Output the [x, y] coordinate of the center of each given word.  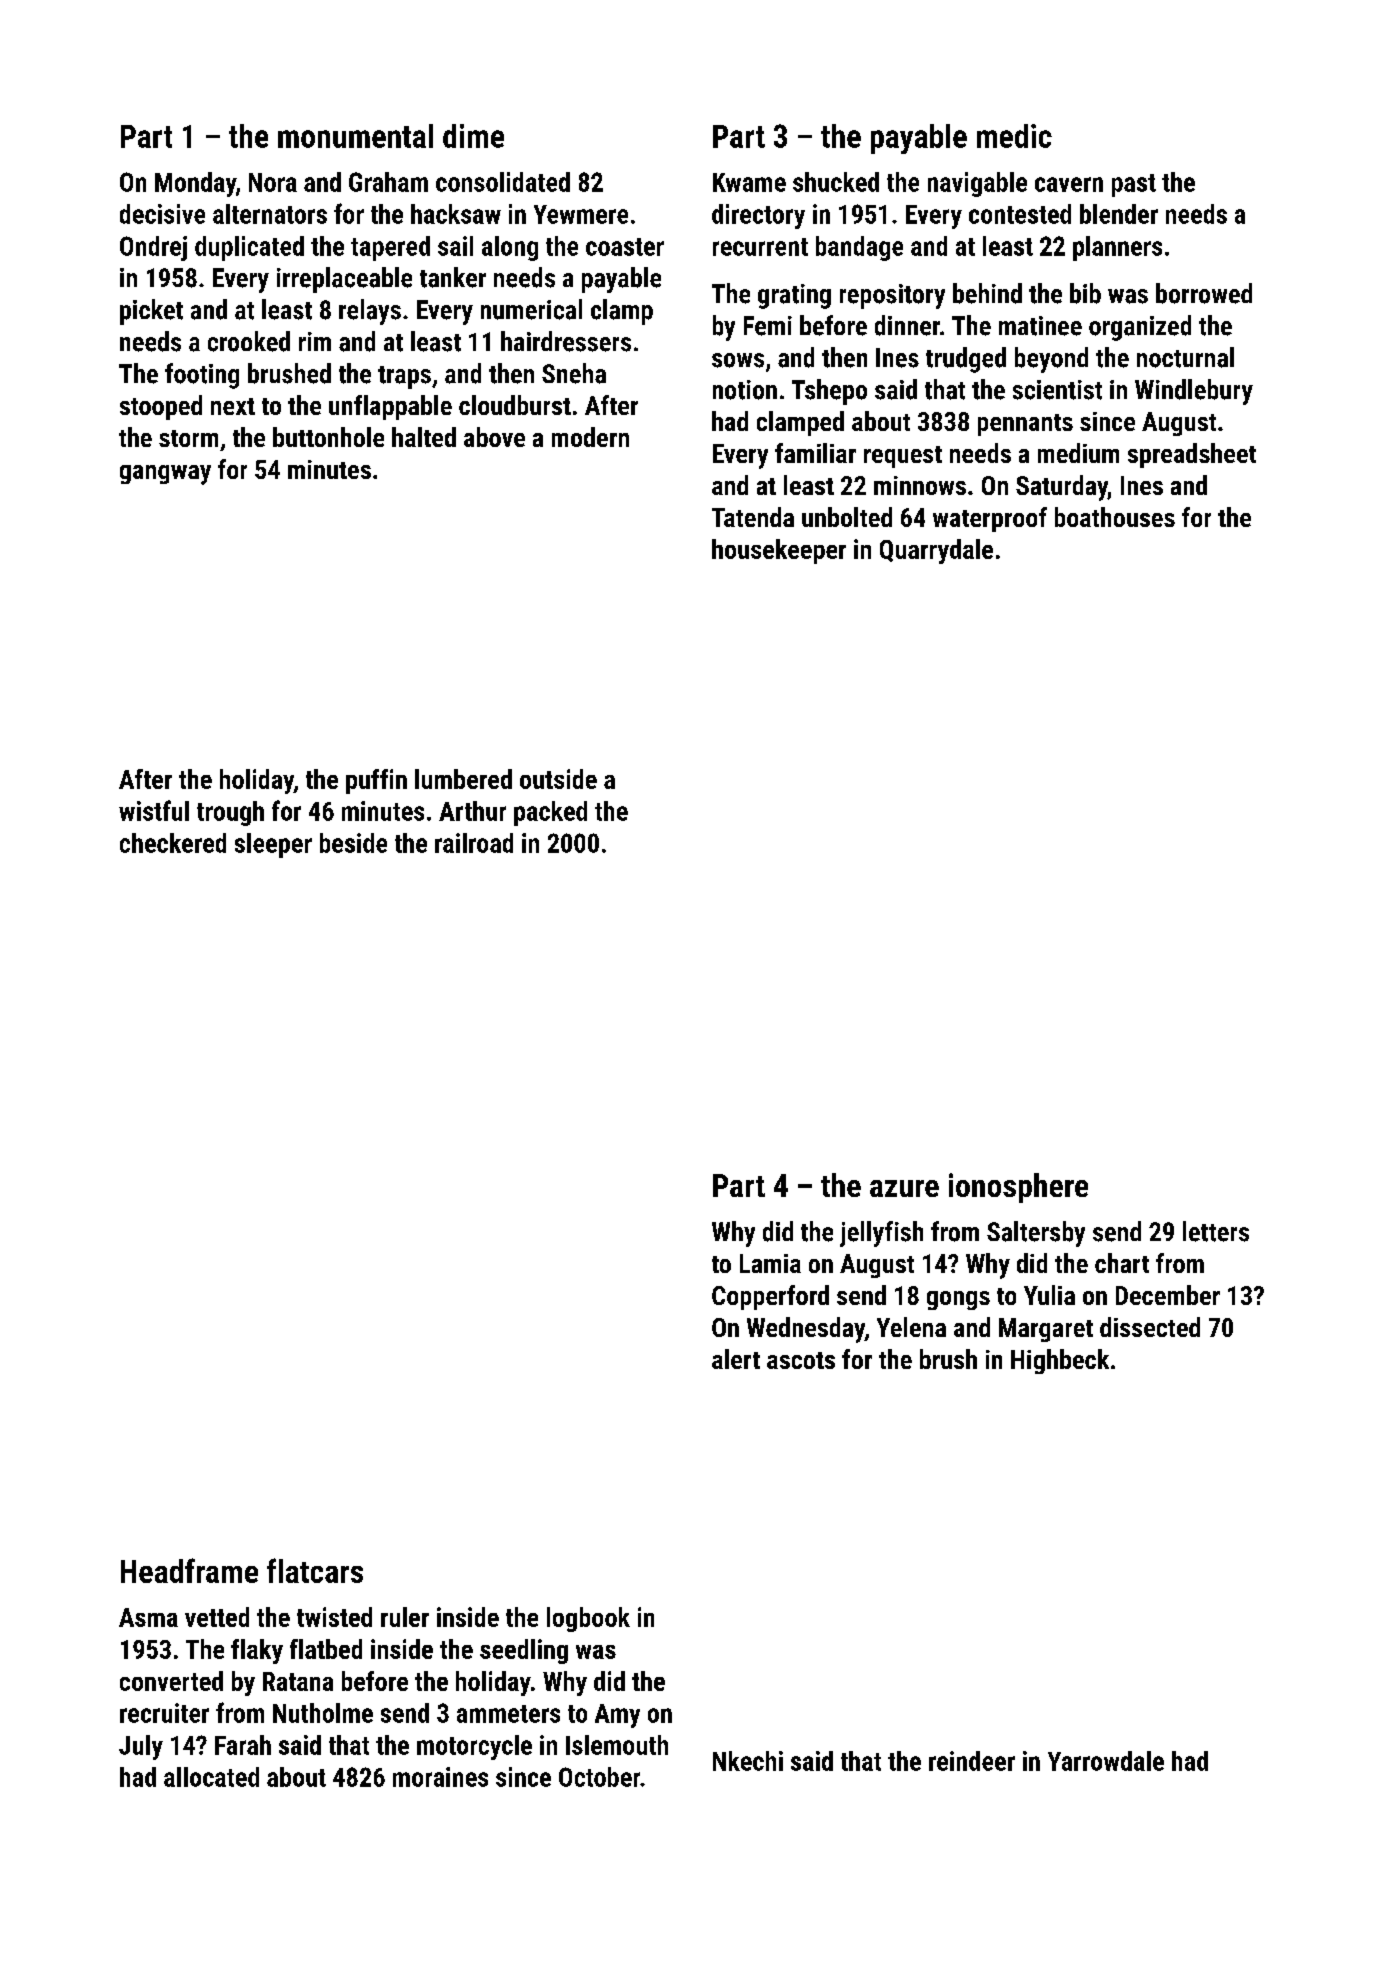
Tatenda [753, 517]
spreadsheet [1192, 455]
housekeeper [779, 551]
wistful [154, 810]
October [599, 1777]
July [141, 1747]
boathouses [1115, 517]
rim [315, 341]
